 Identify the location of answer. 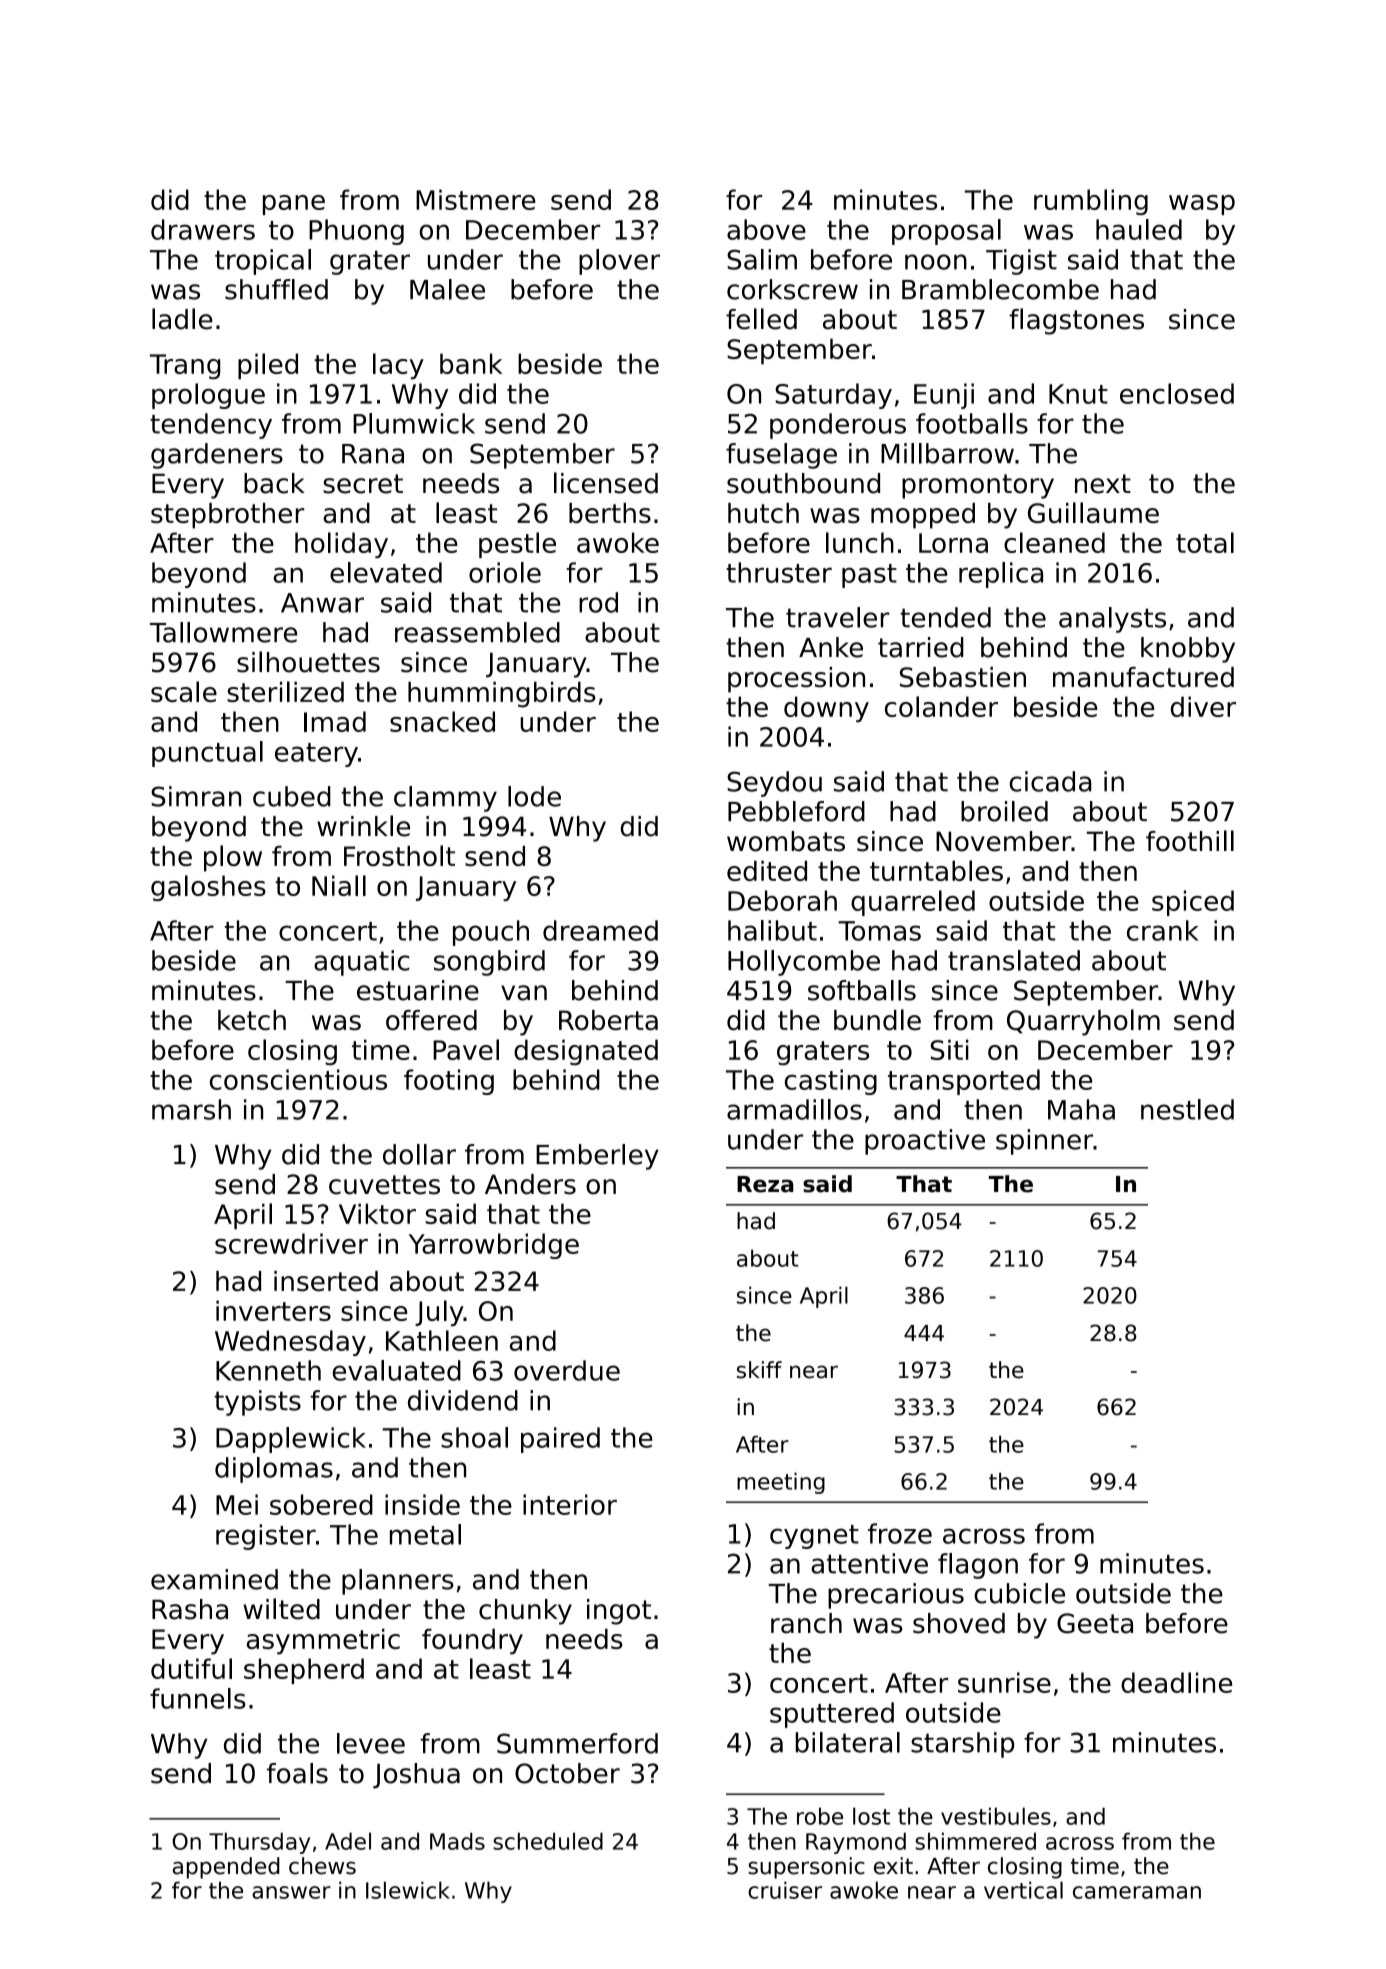
(291, 1892).
